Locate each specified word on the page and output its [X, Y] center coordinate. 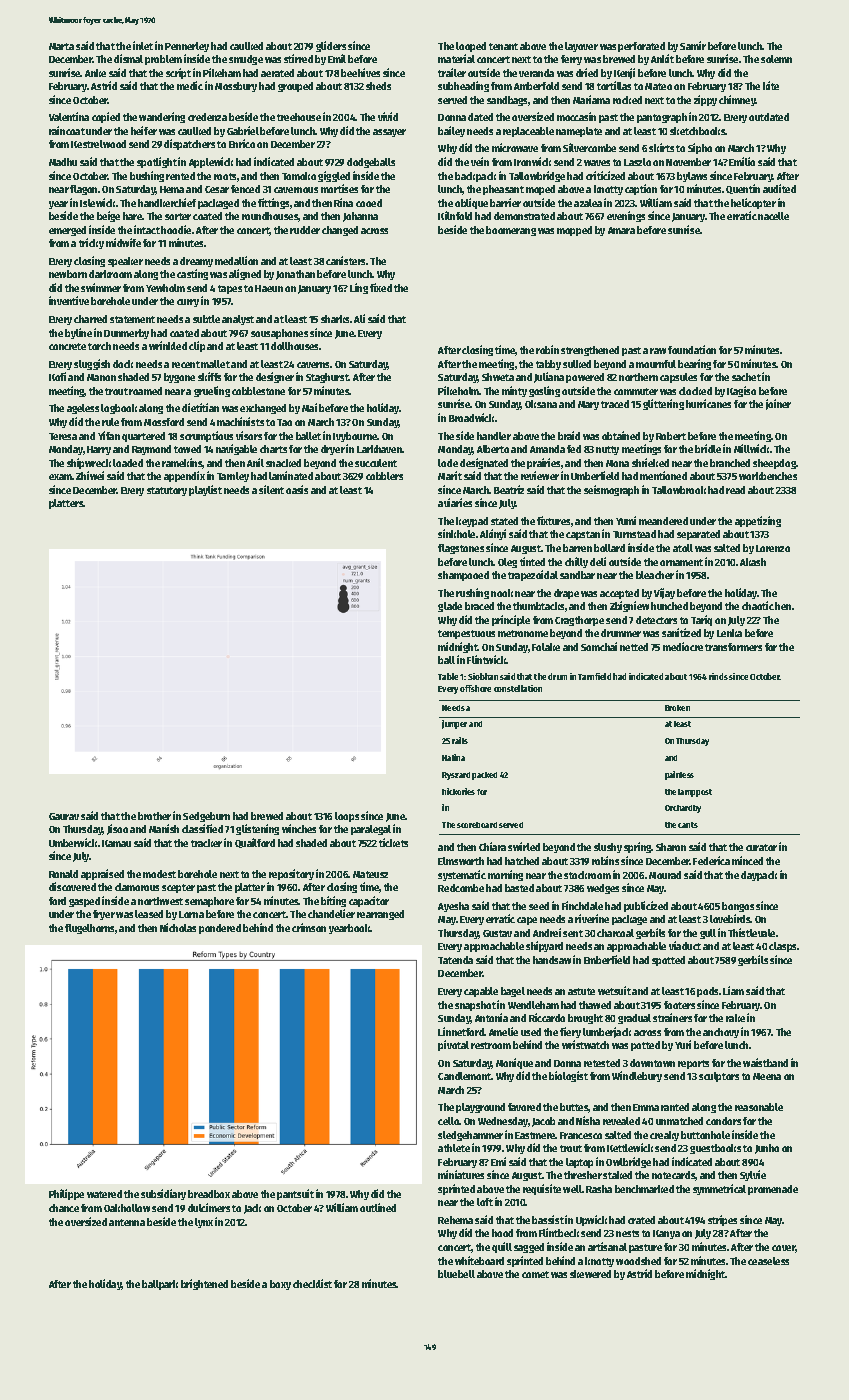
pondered [220, 929]
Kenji [624, 73]
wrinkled [168, 345]
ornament [681, 562]
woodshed [638, 1261]
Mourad [665, 875]
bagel [513, 992]
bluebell [456, 1274]
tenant [503, 46]
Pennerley [187, 47]
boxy [280, 1285]
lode [448, 463]
